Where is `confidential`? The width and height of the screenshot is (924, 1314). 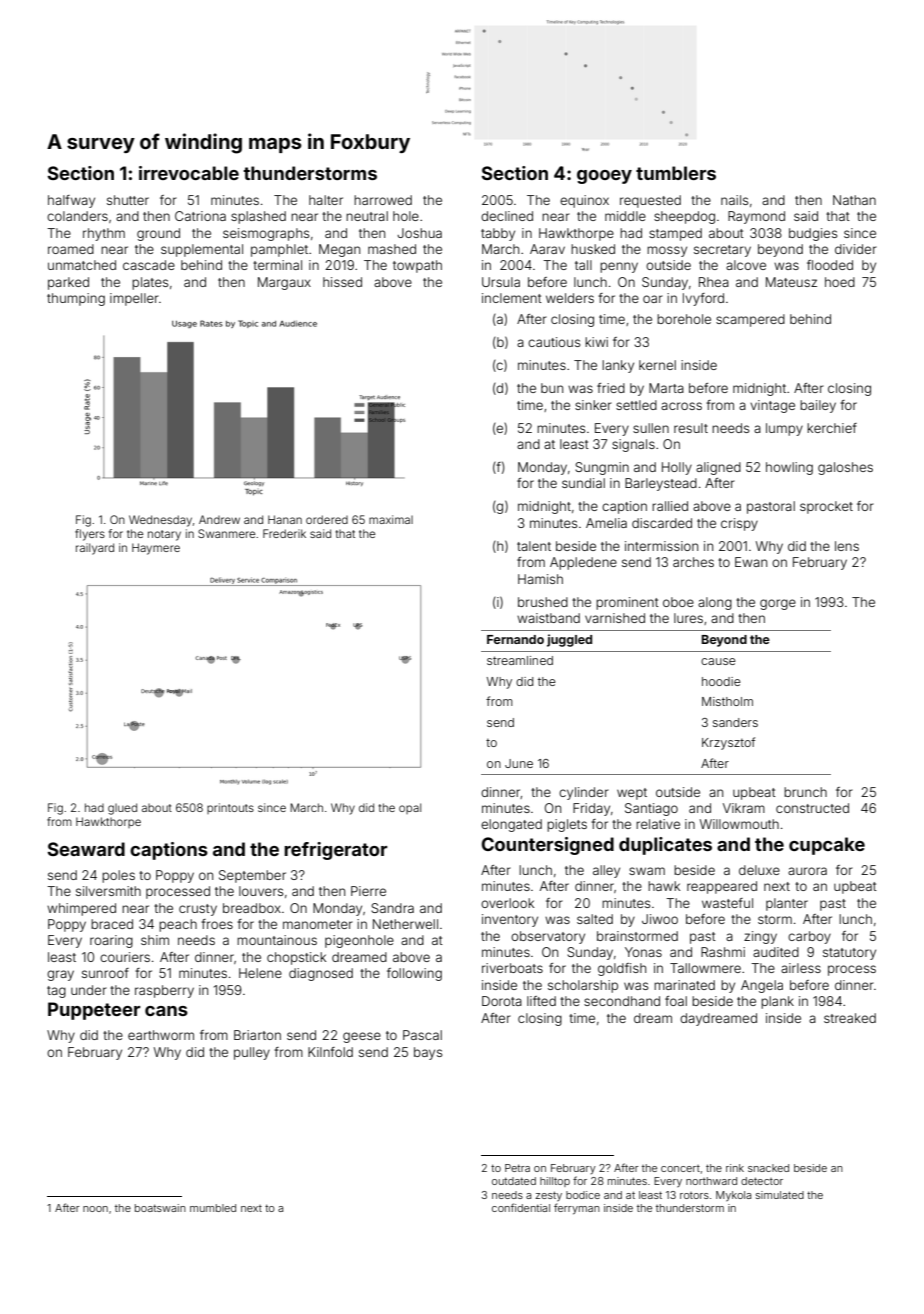 confidential is located at coordinates (521, 1207).
